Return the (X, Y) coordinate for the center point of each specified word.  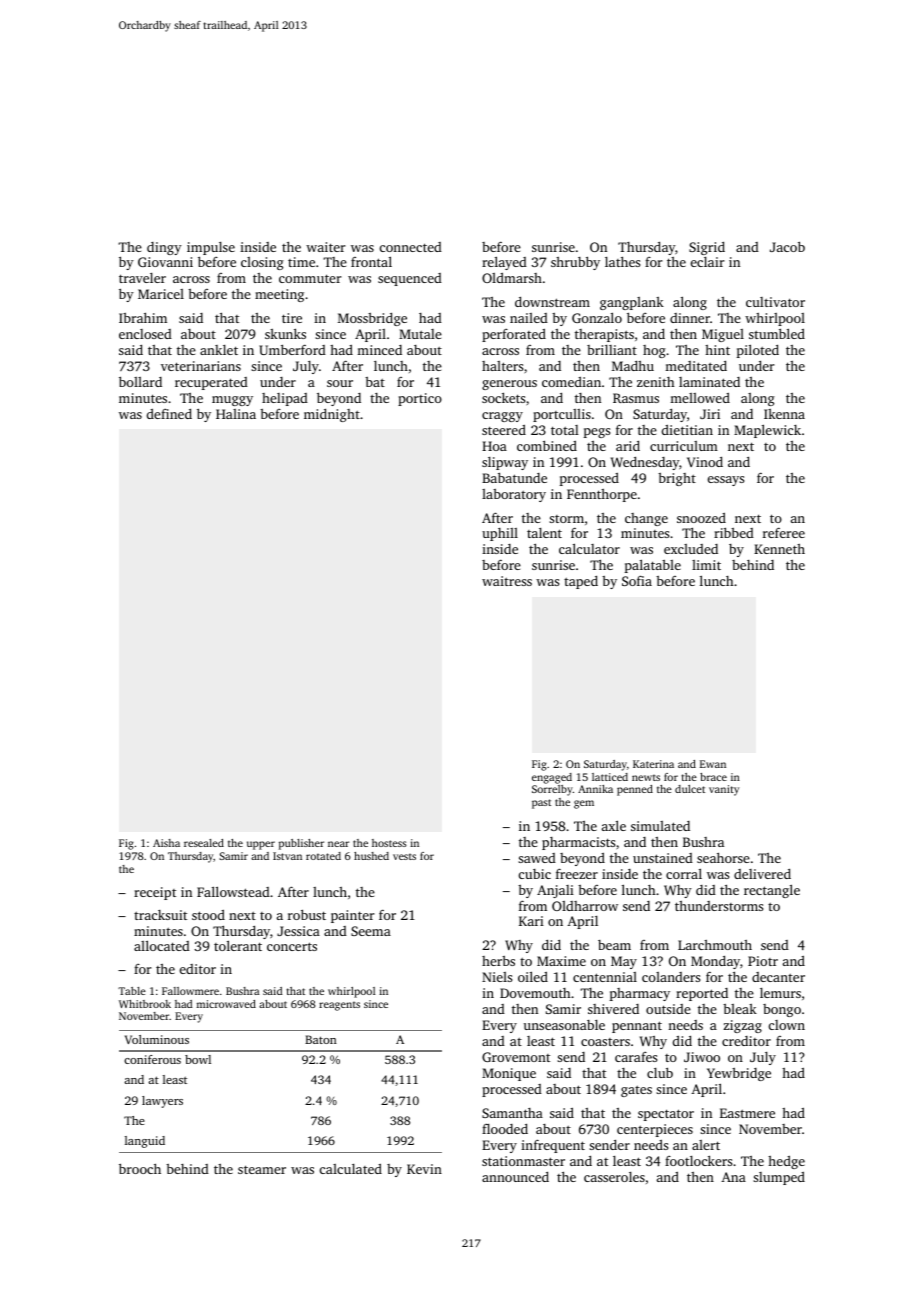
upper (261, 845)
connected (411, 247)
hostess (389, 843)
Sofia (637, 580)
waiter (325, 247)
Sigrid (707, 248)
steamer (262, 1169)
